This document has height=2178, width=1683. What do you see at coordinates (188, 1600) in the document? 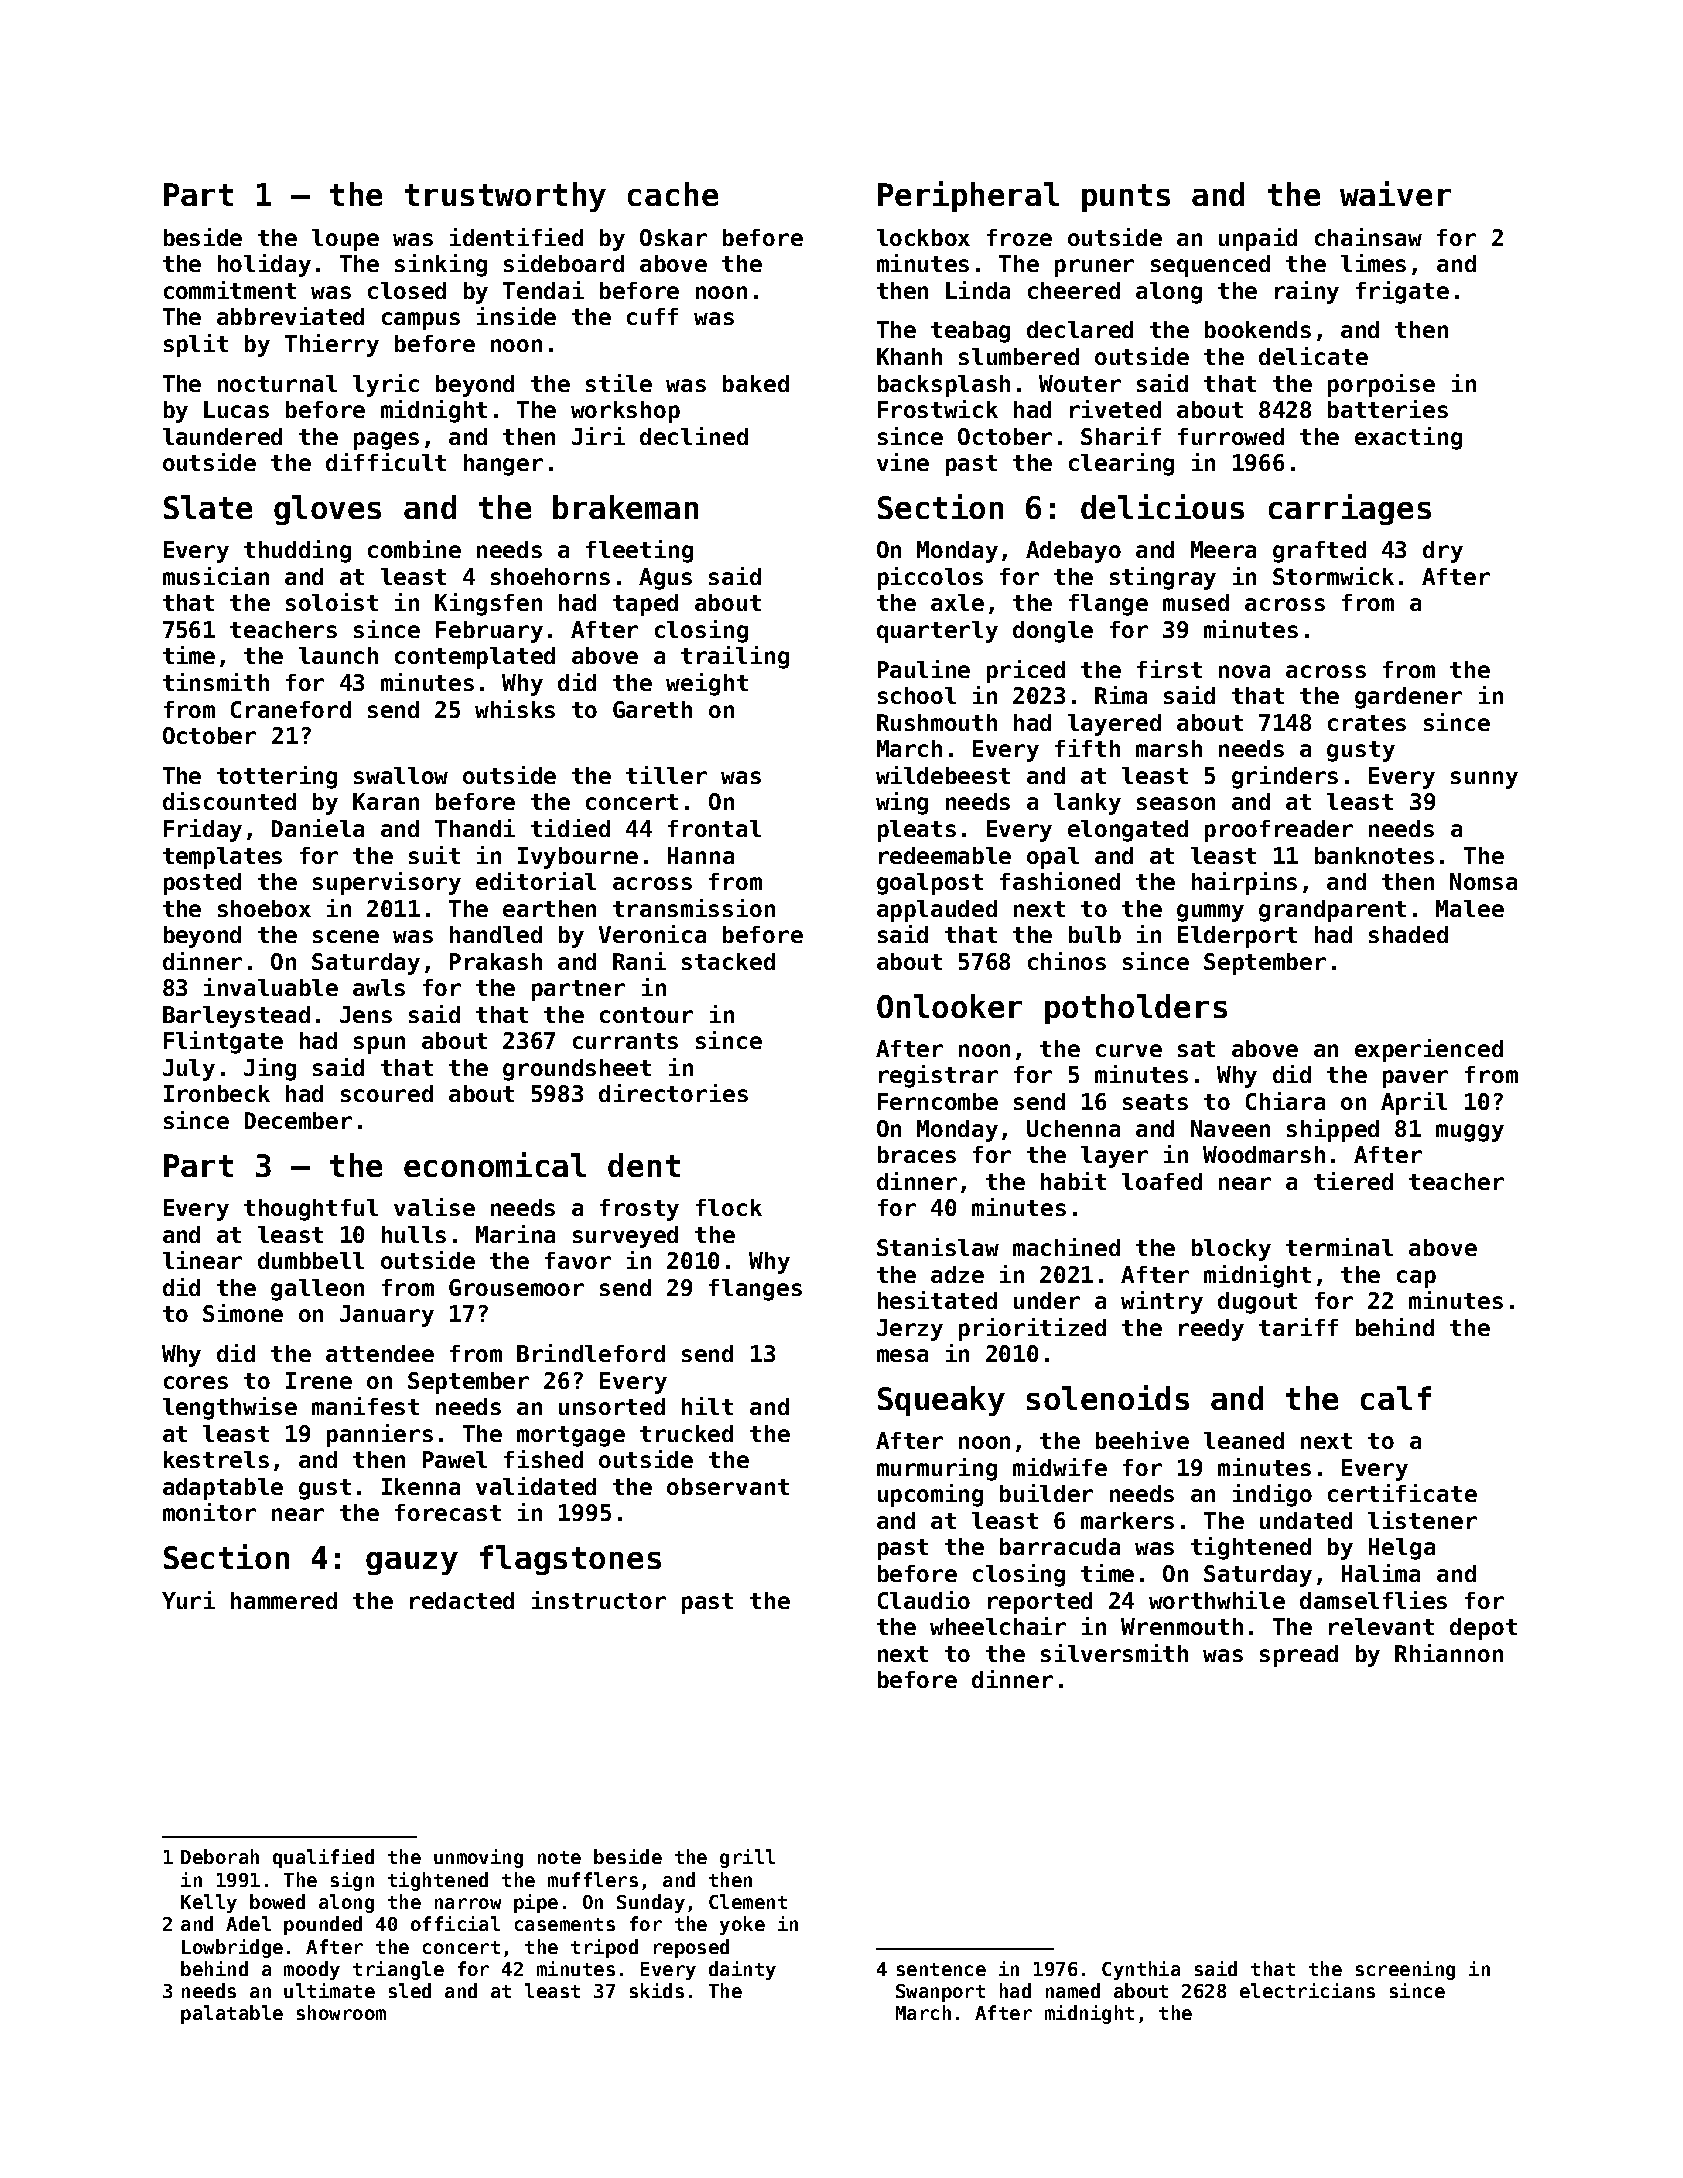
I see `Yuri` at bounding box center [188, 1600].
